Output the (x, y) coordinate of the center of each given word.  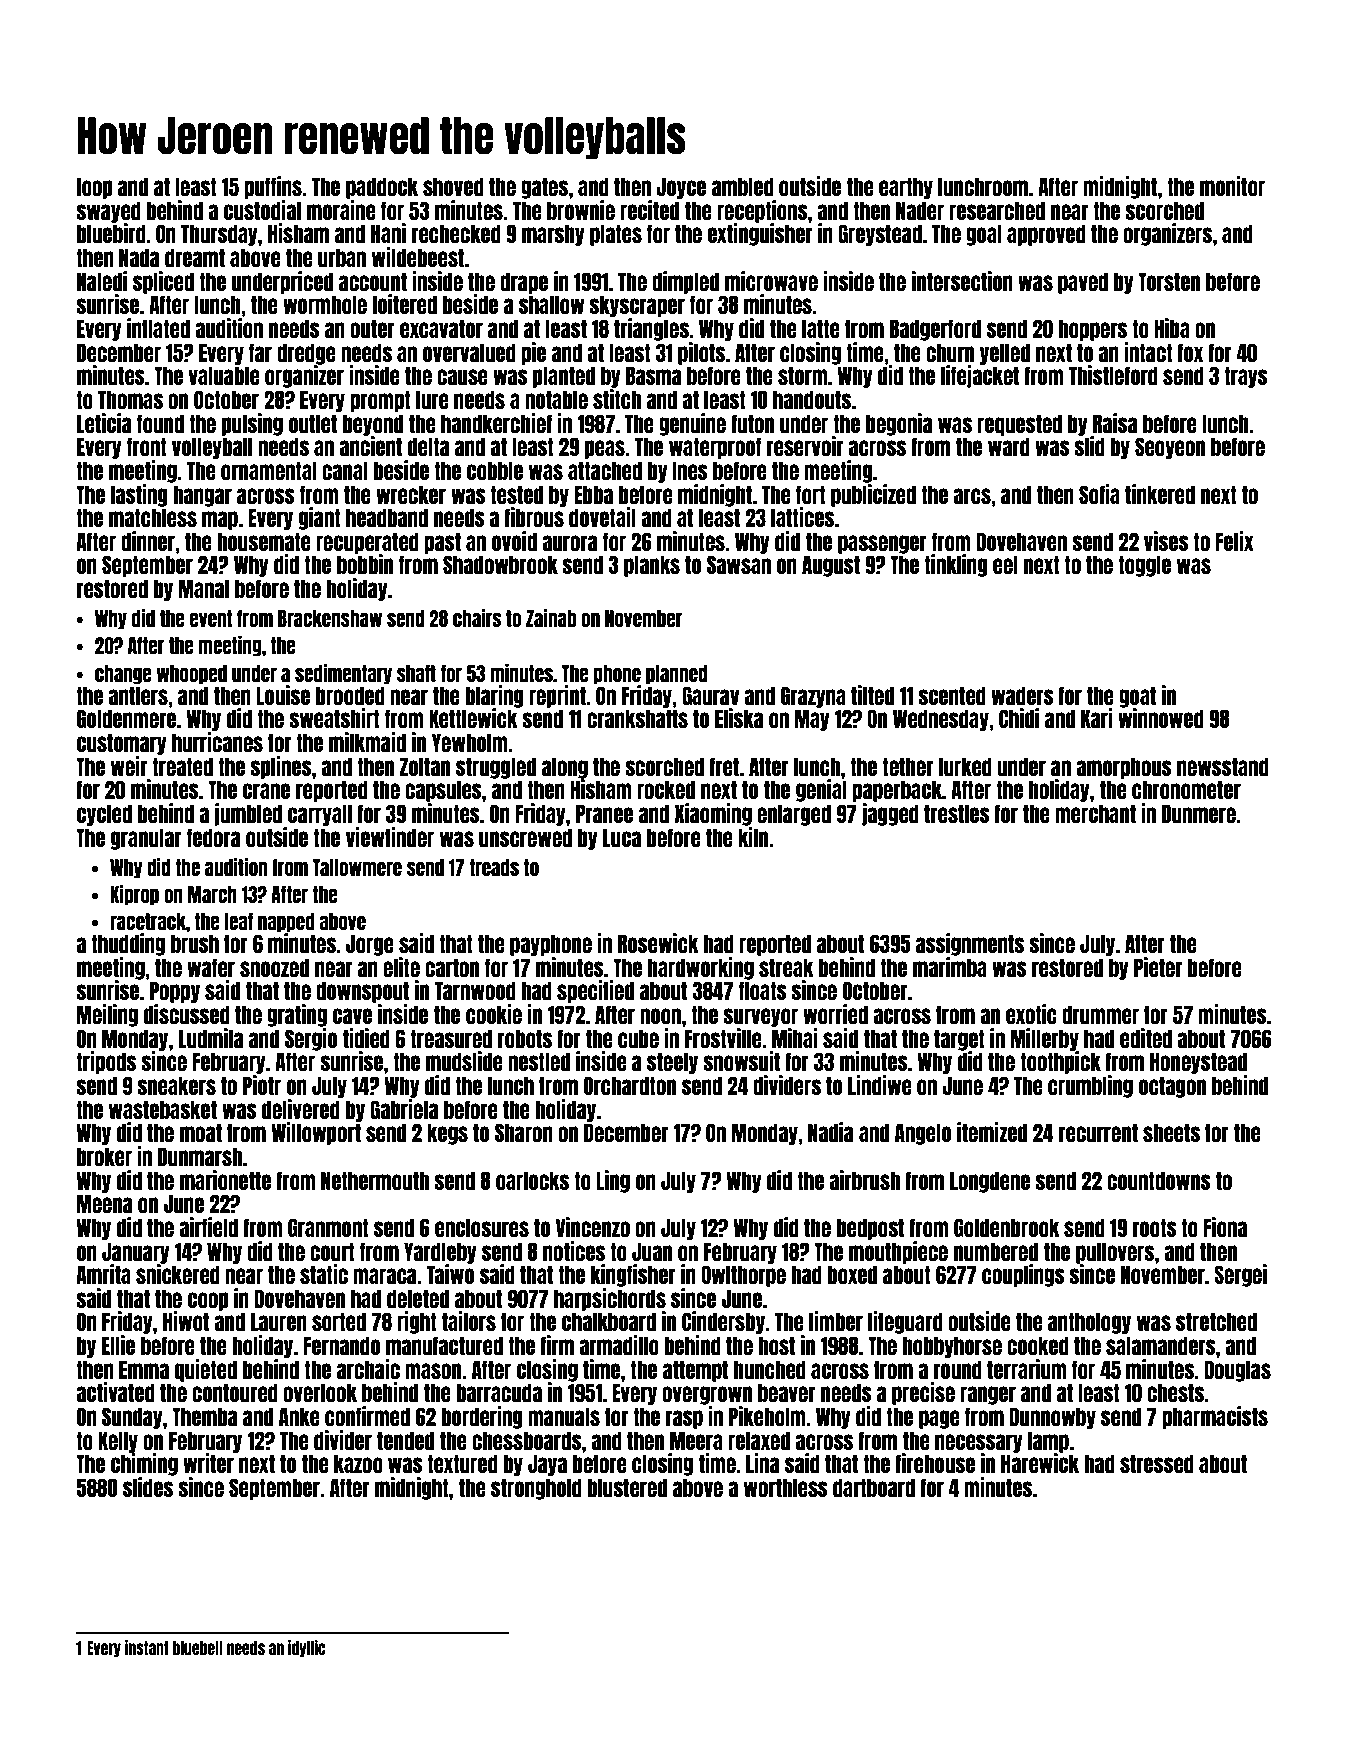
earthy (906, 188)
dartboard (874, 1487)
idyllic (307, 1648)
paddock (382, 188)
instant (147, 1647)
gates (544, 188)
